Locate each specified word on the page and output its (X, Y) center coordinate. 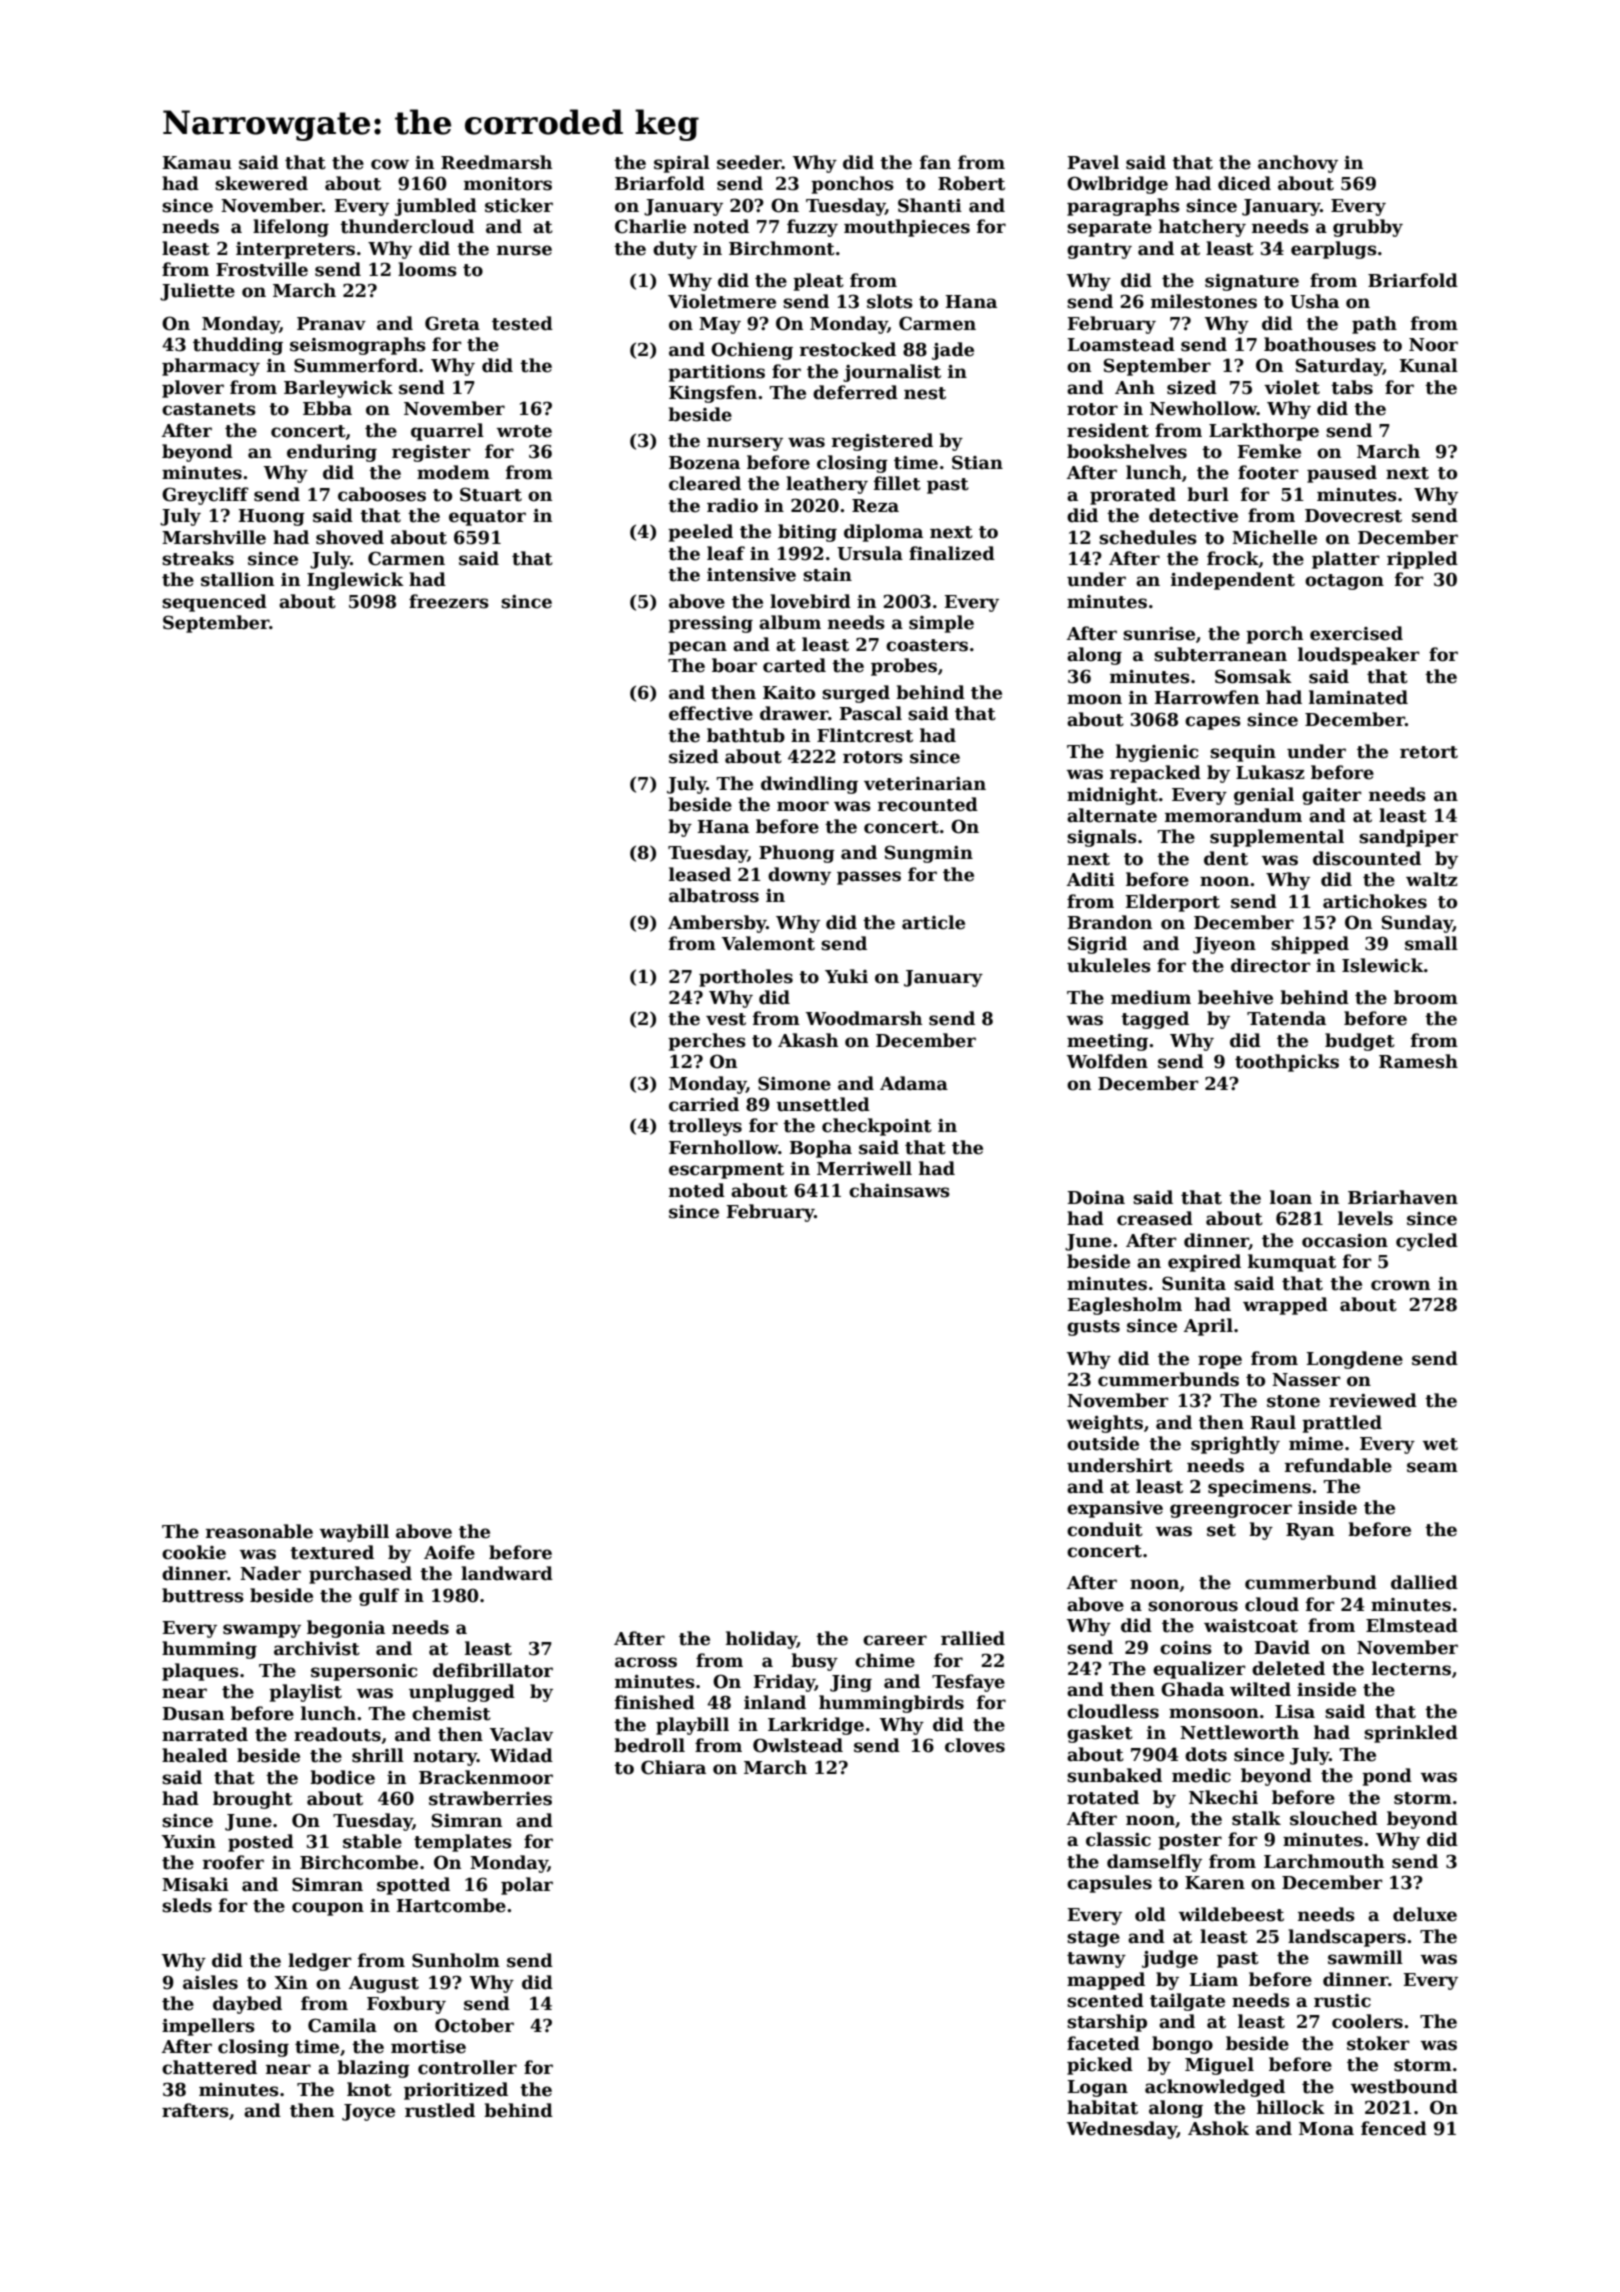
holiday (761, 1640)
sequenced (214, 603)
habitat (1102, 2107)
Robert (971, 183)
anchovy (1298, 164)
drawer (794, 713)
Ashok (1218, 2128)
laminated (1358, 697)
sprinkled (1411, 1734)
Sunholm (456, 1960)
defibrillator (493, 1670)
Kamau (197, 163)
